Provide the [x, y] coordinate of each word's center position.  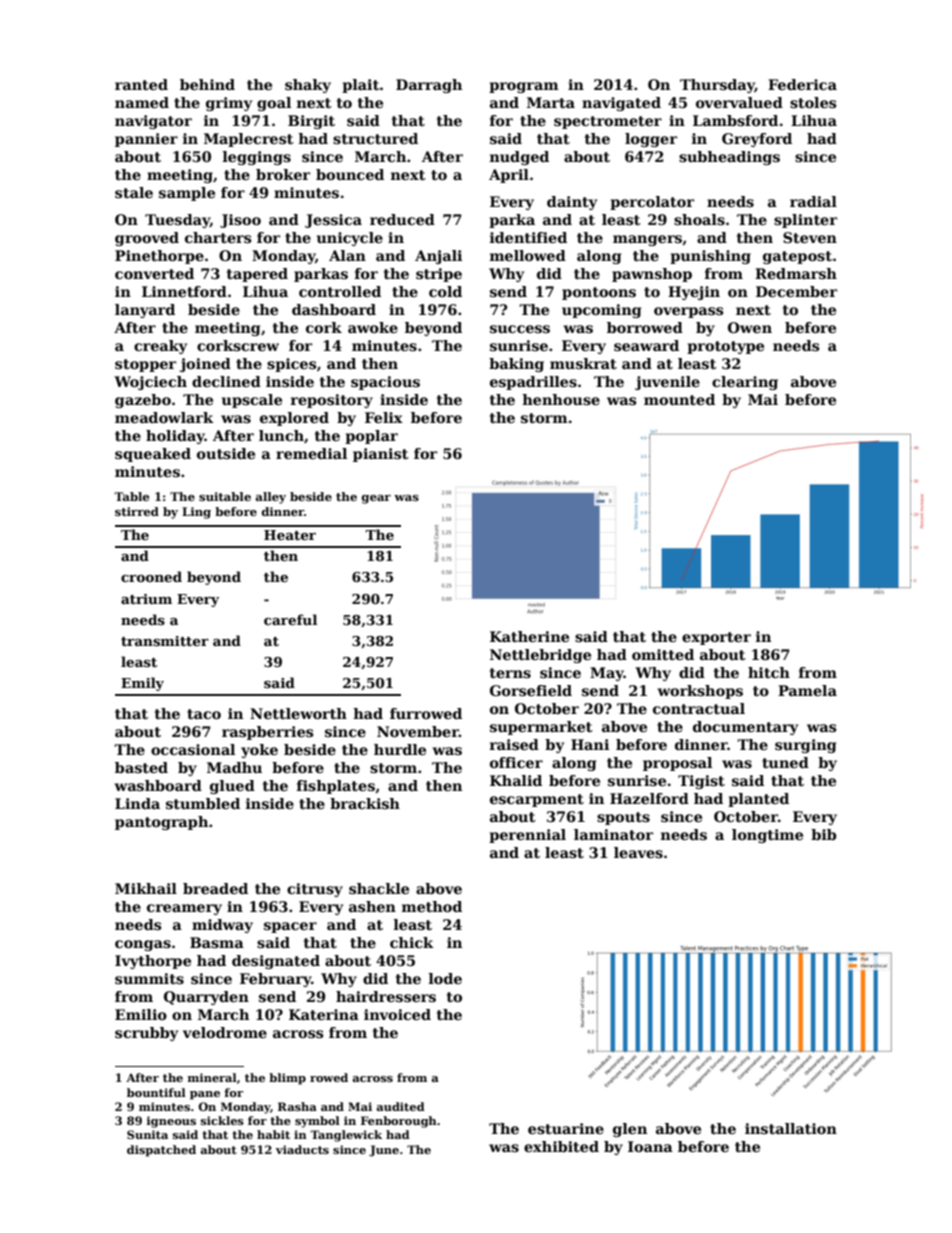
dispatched [161, 1151]
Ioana [650, 1146]
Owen [750, 327]
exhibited [561, 1146]
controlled [340, 291]
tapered [257, 275]
